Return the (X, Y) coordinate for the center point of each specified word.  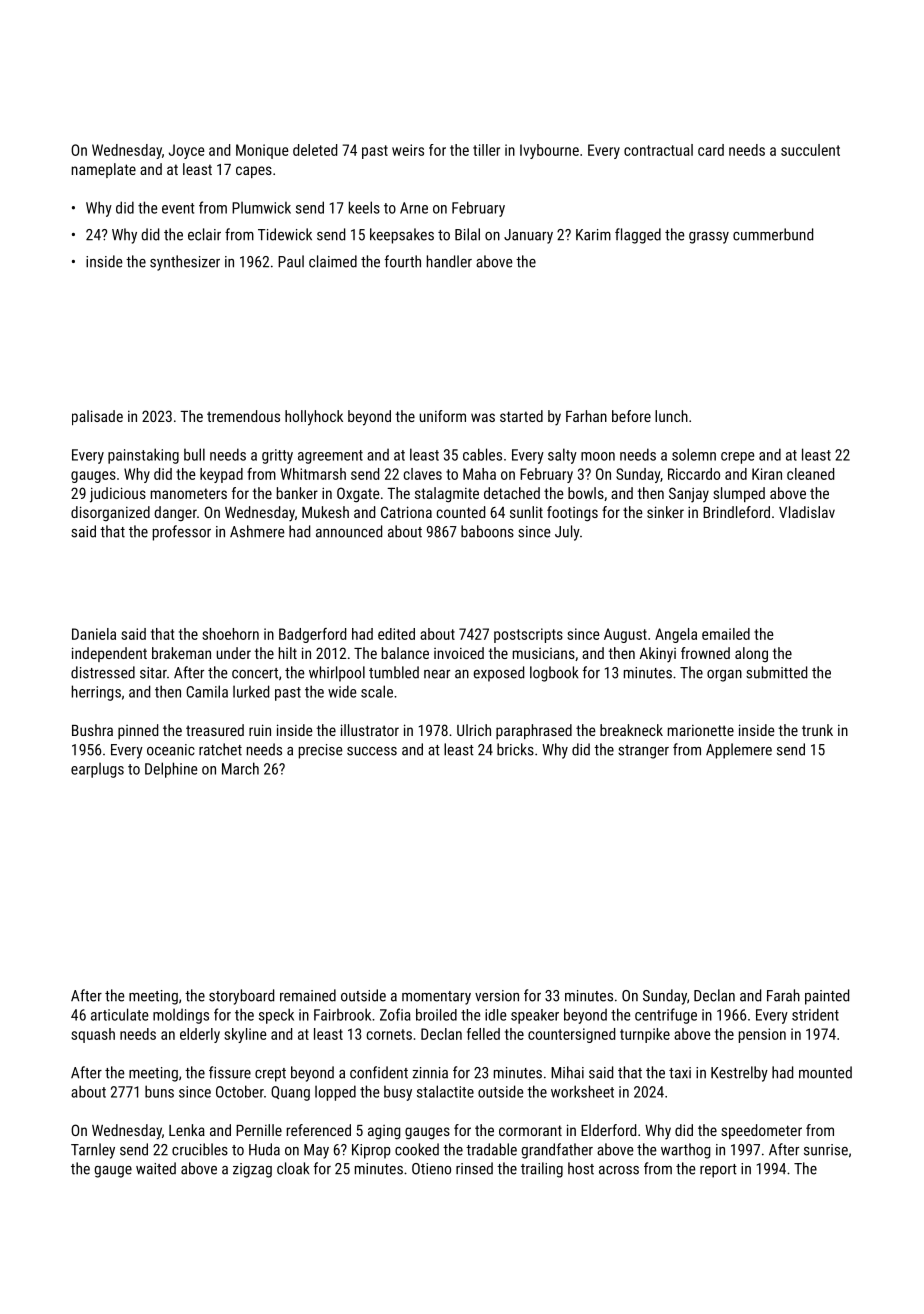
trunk (817, 730)
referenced (319, 1130)
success (372, 751)
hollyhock (314, 418)
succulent (810, 150)
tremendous (243, 416)
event (178, 208)
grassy (709, 238)
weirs (408, 150)
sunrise (826, 1150)
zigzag (252, 1170)
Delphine (171, 770)
